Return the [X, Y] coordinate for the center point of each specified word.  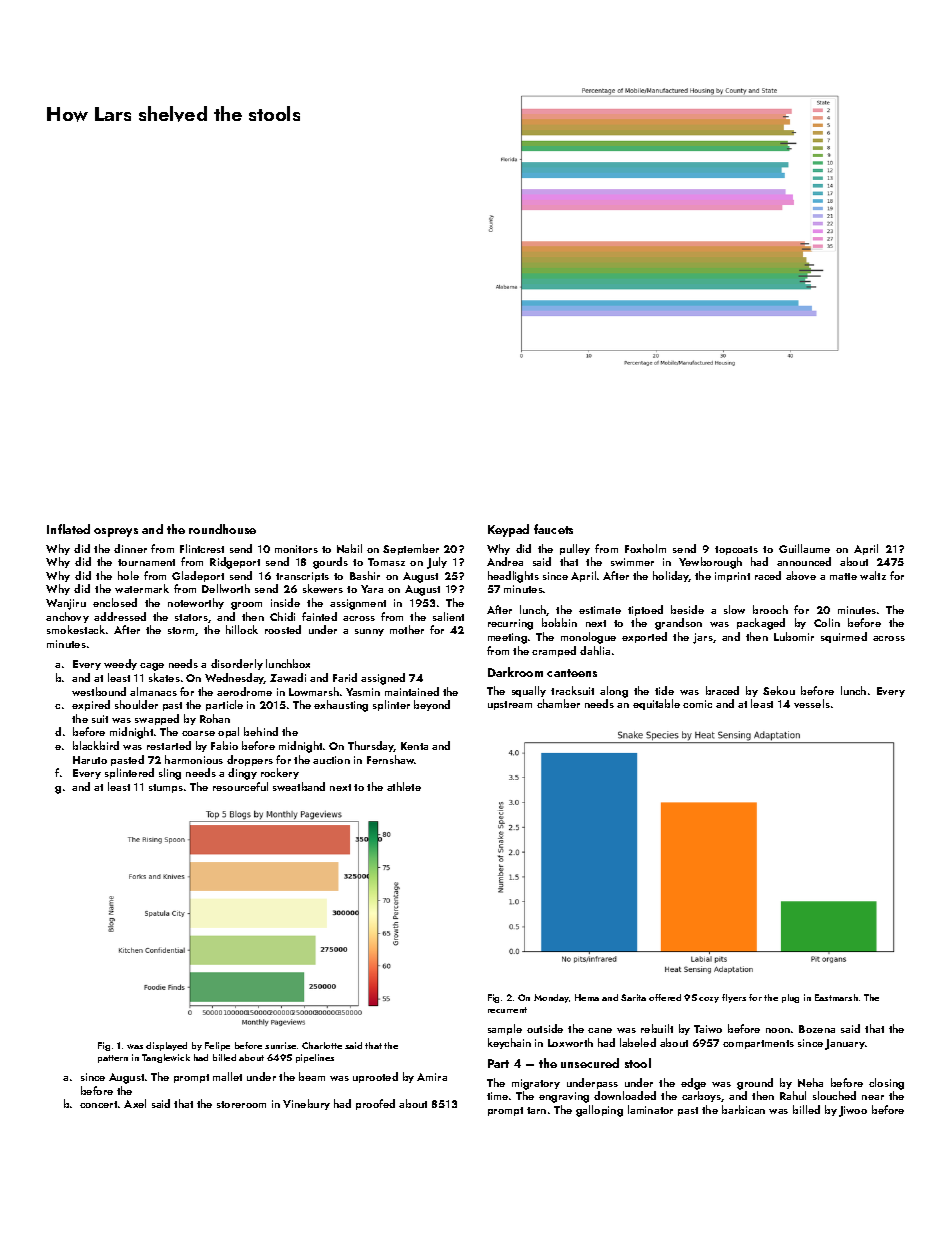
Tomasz [386, 562]
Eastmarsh [836, 997]
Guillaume [804, 548]
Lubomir [794, 636]
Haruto [90, 760]
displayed [166, 1046]
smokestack [76, 629]
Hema [587, 997]
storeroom [241, 1104]
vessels [812, 703]
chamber [558, 703]
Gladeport [198, 576]
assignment [358, 604]
